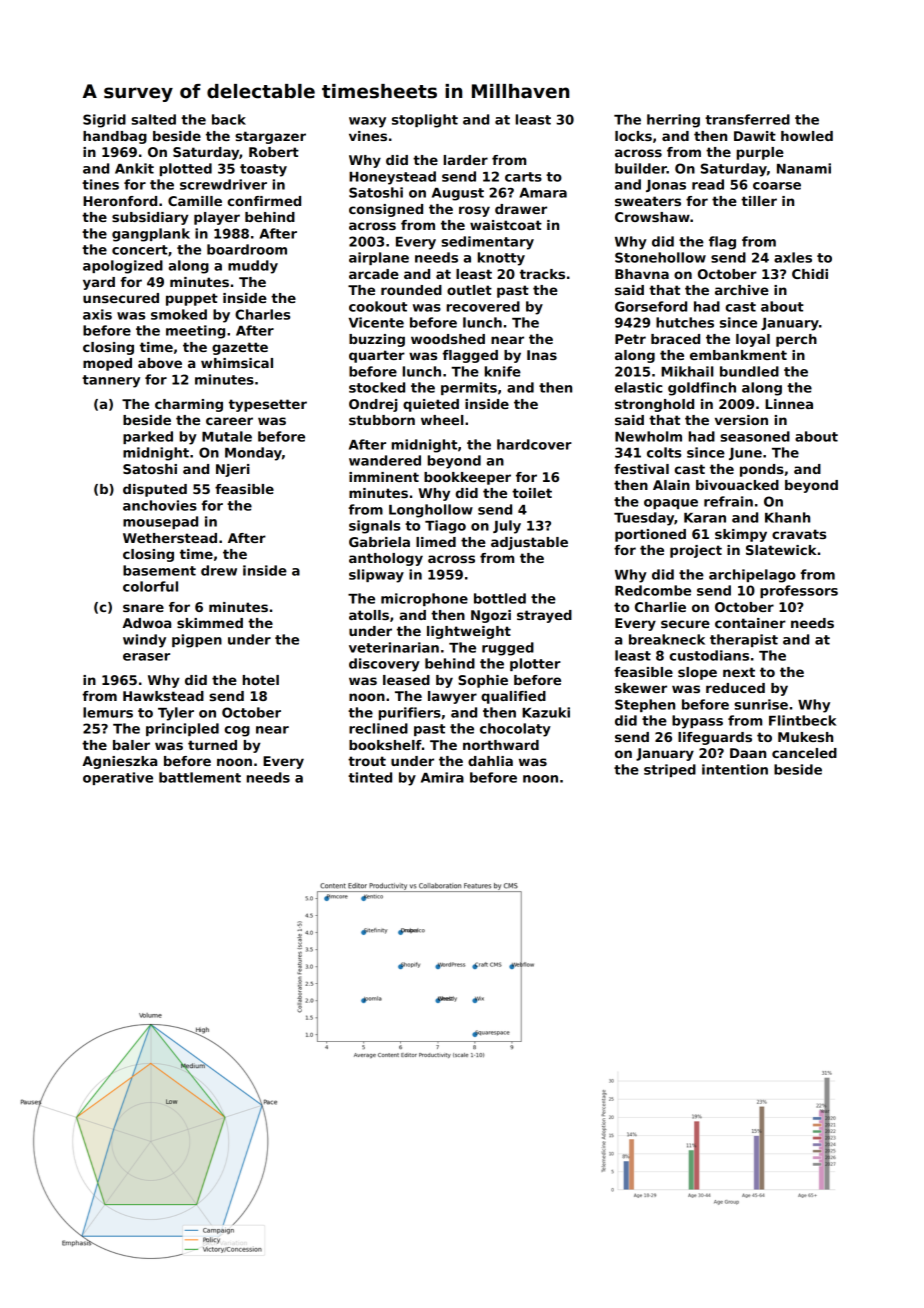 This document has height=1308, width=924. I want to click on therapist, so click(744, 640).
